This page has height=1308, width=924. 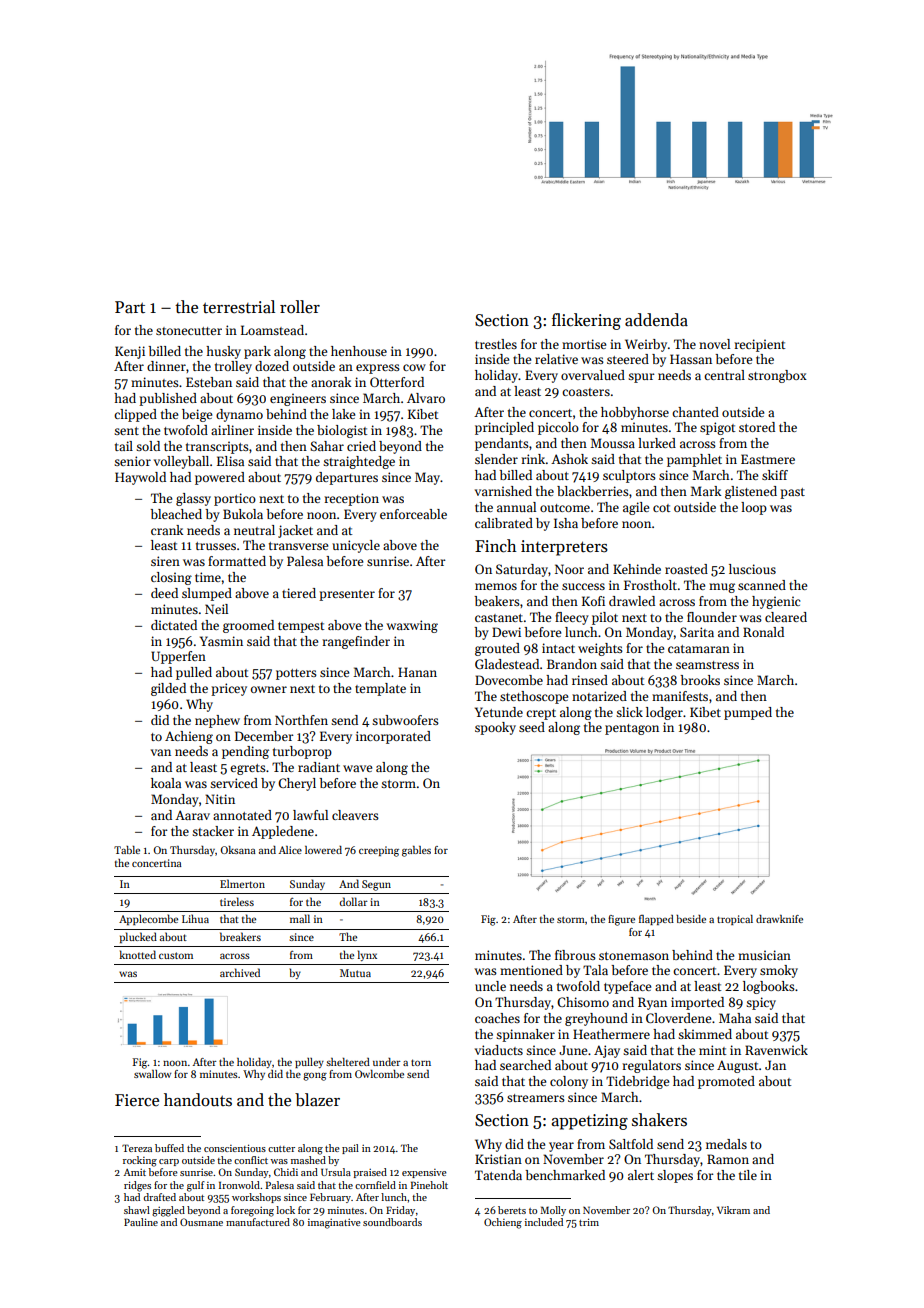 I want to click on trim, so click(x=589, y=1222).
